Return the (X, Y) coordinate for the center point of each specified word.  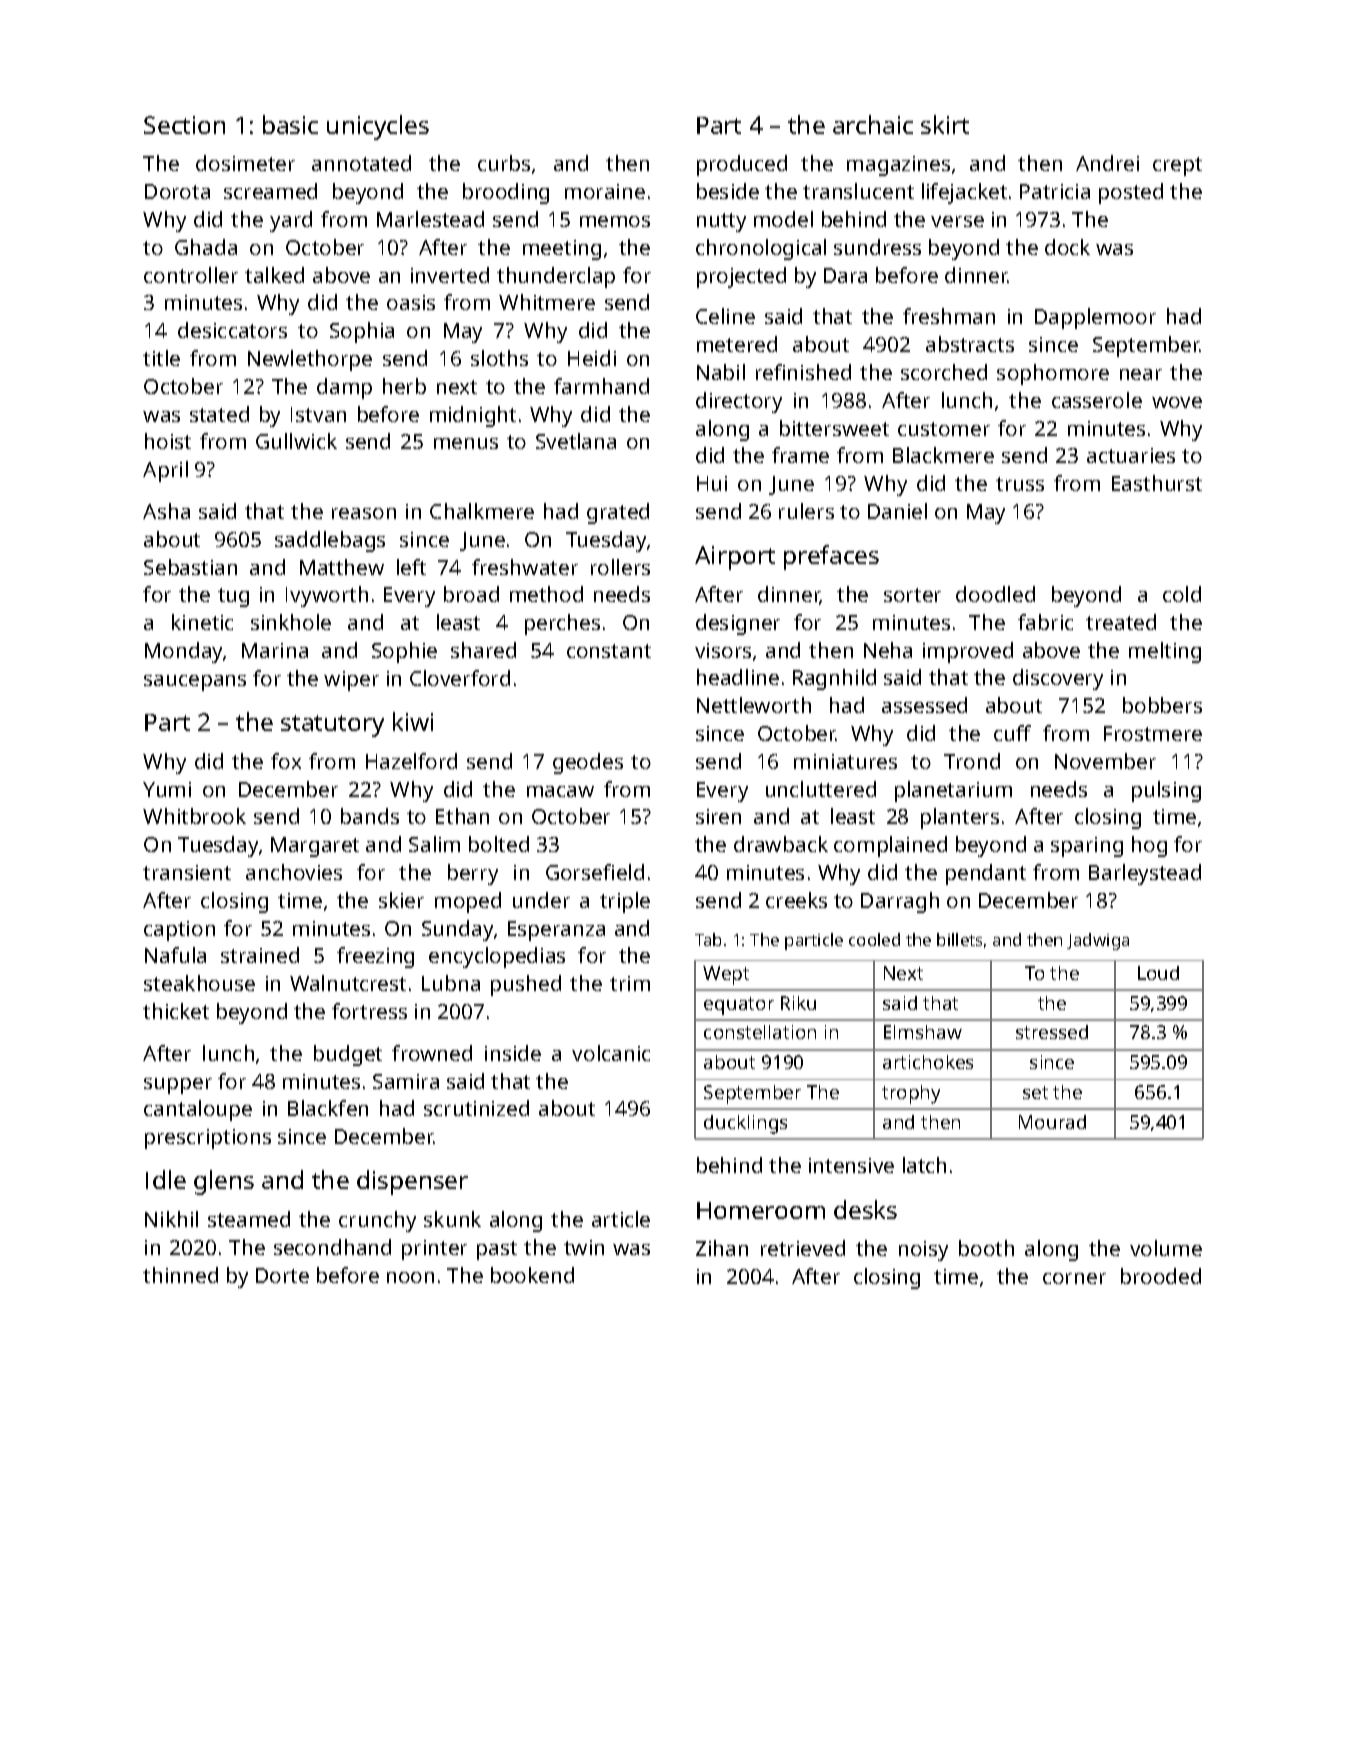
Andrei (1107, 163)
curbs (504, 163)
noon (410, 1277)
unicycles (378, 127)
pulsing (1166, 791)
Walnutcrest (348, 983)
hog (1149, 846)
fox (286, 761)
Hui (712, 483)
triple (625, 902)
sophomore (1053, 374)
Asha (166, 511)
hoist (168, 441)
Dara (845, 275)
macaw (560, 791)
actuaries (1131, 455)
